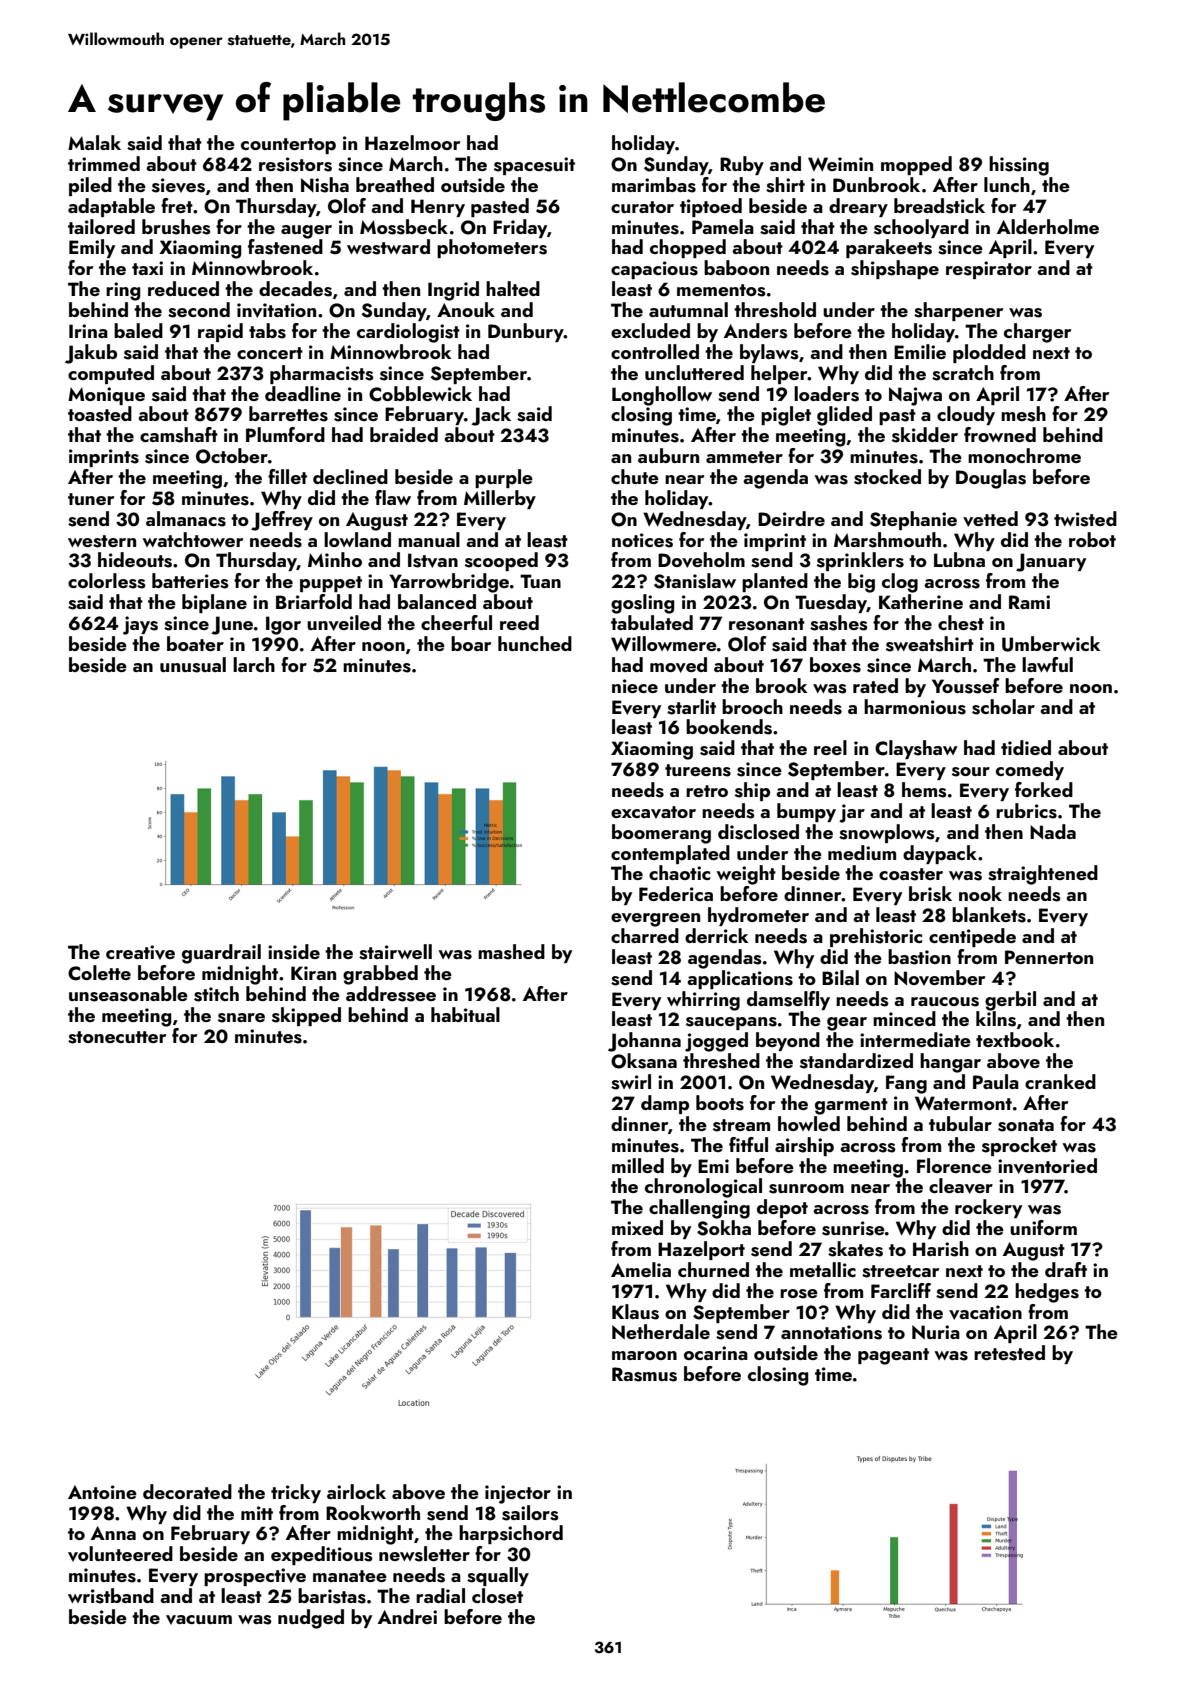 The width and height of the screenshot is (1188, 1681). What do you see at coordinates (742, 165) in the screenshot?
I see `Ruby` at bounding box center [742, 165].
